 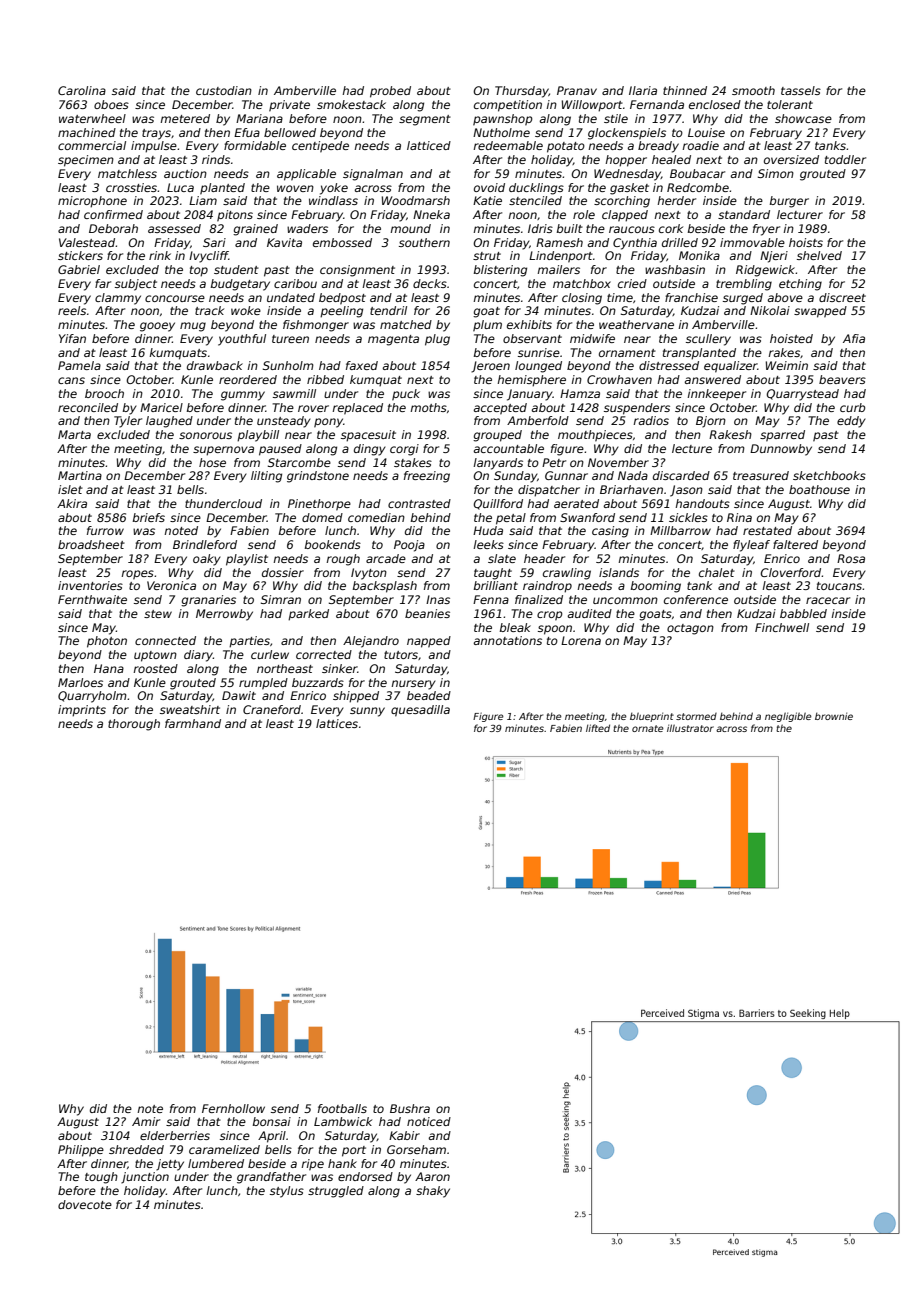 What do you see at coordinates (598, 728) in the screenshot?
I see `lifted` at bounding box center [598, 728].
